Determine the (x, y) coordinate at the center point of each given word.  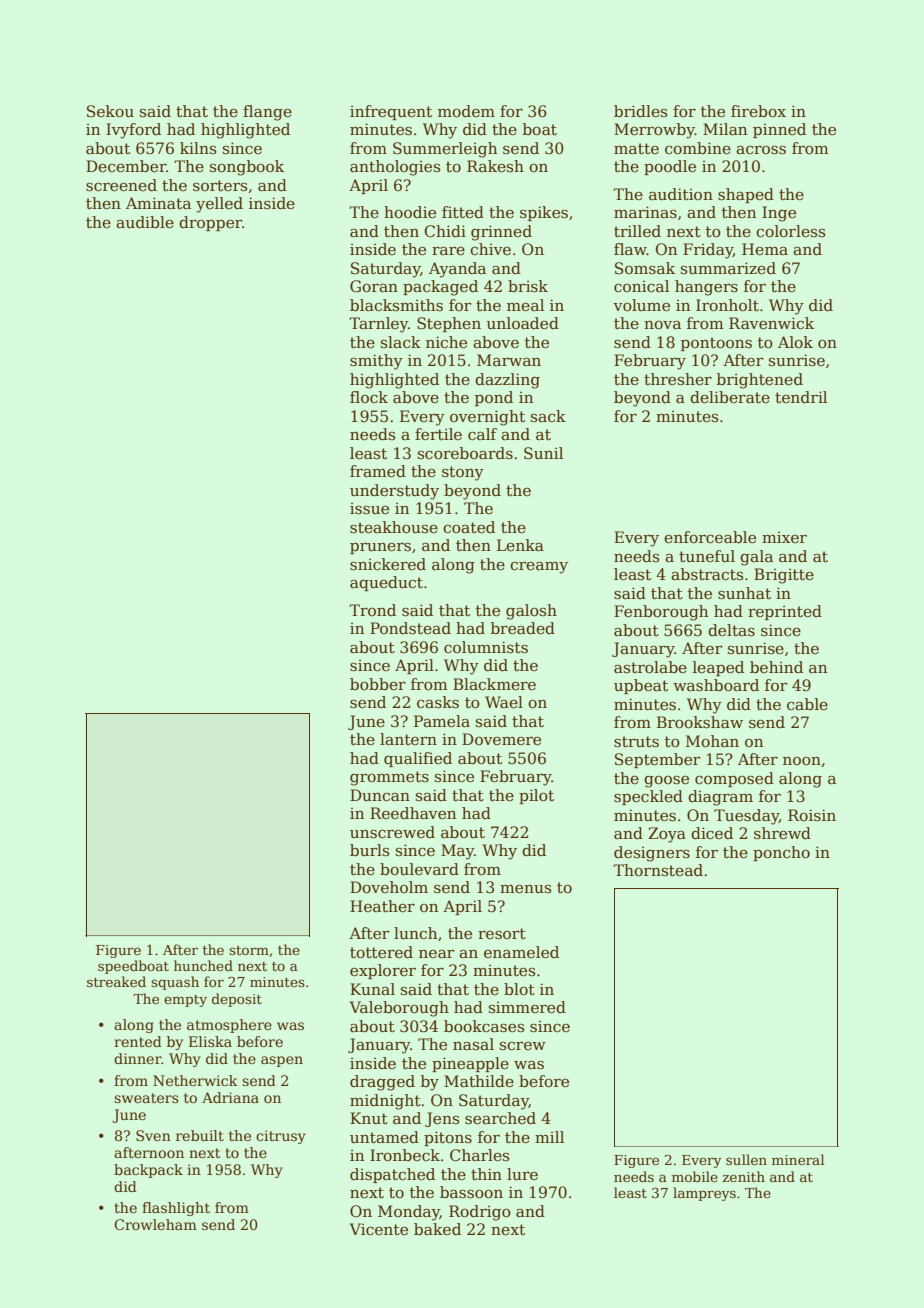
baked (437, 1229)
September (657, 760)
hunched (203, 965)
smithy (376, 362)
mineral (798, 1159)
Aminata (158, 203)
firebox (758, 111)
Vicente (379, 1229)
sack (548, 416)
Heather (382, 906)
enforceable (710, 537)
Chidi (445, 231)
